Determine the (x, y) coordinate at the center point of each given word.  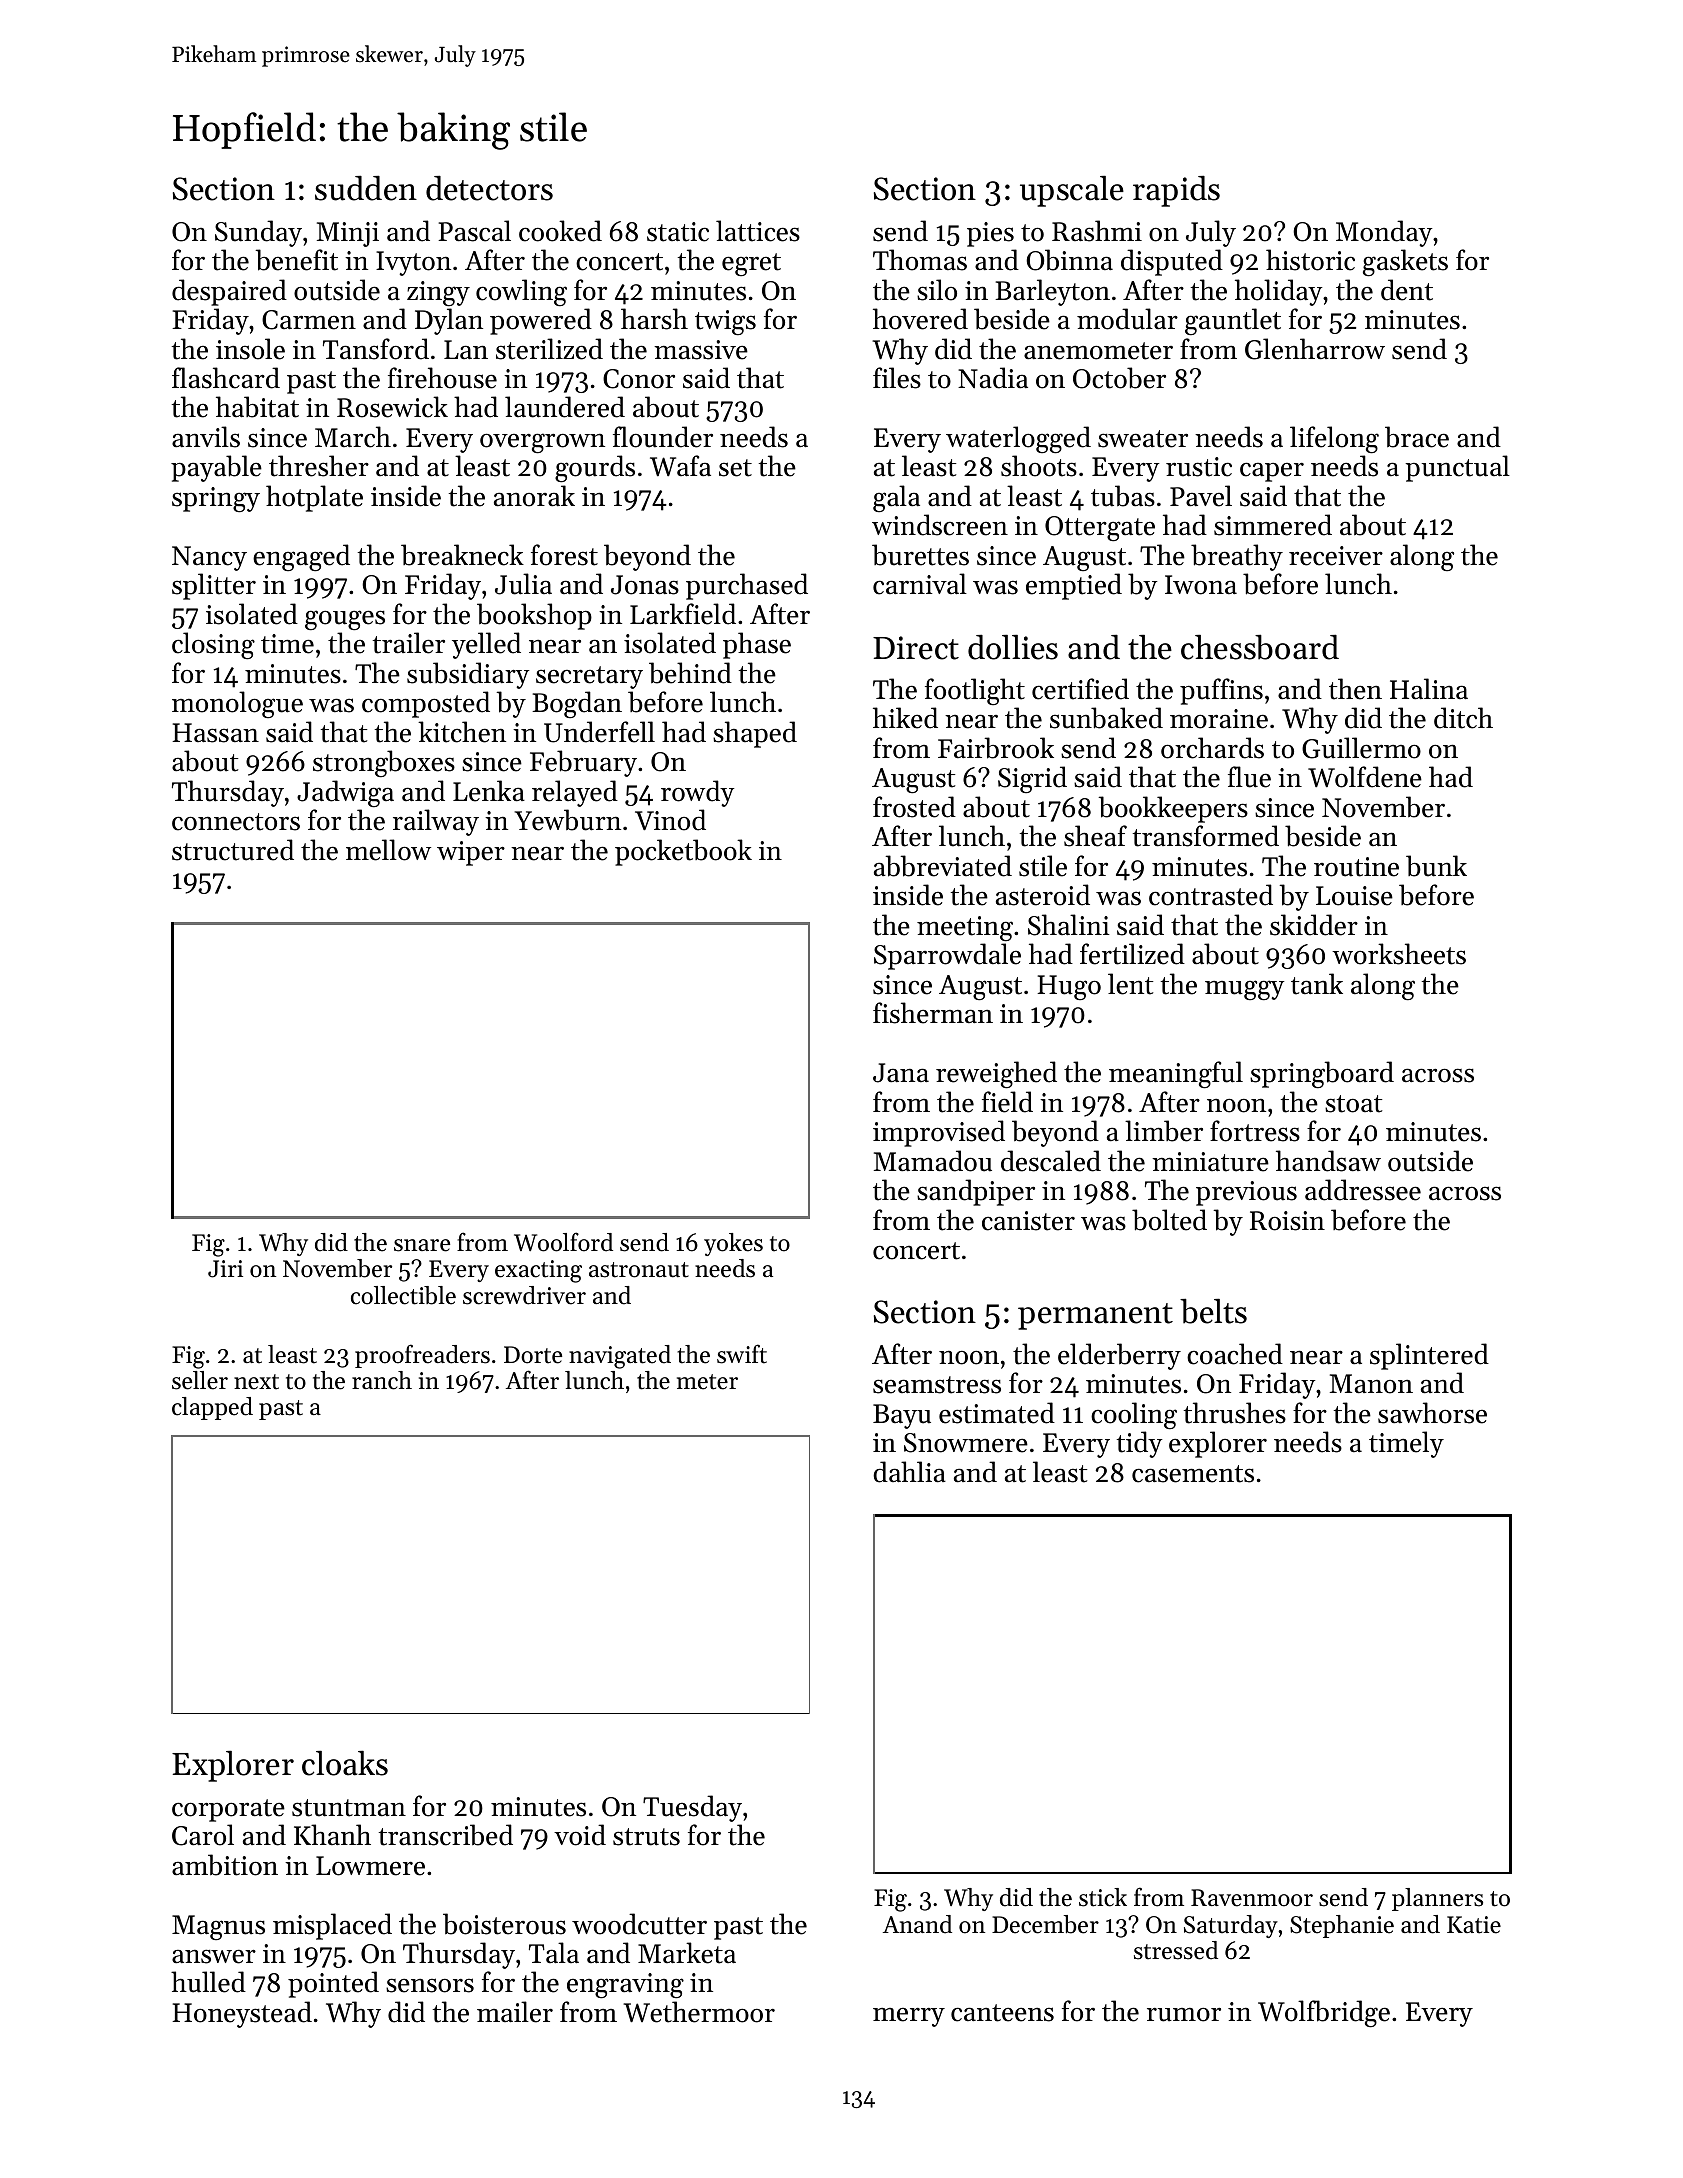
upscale (1072, 191)
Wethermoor (699, 2012)
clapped (212, 1408)
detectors (489, 188)
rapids (1176, 191)
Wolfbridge (1324, 2014)
